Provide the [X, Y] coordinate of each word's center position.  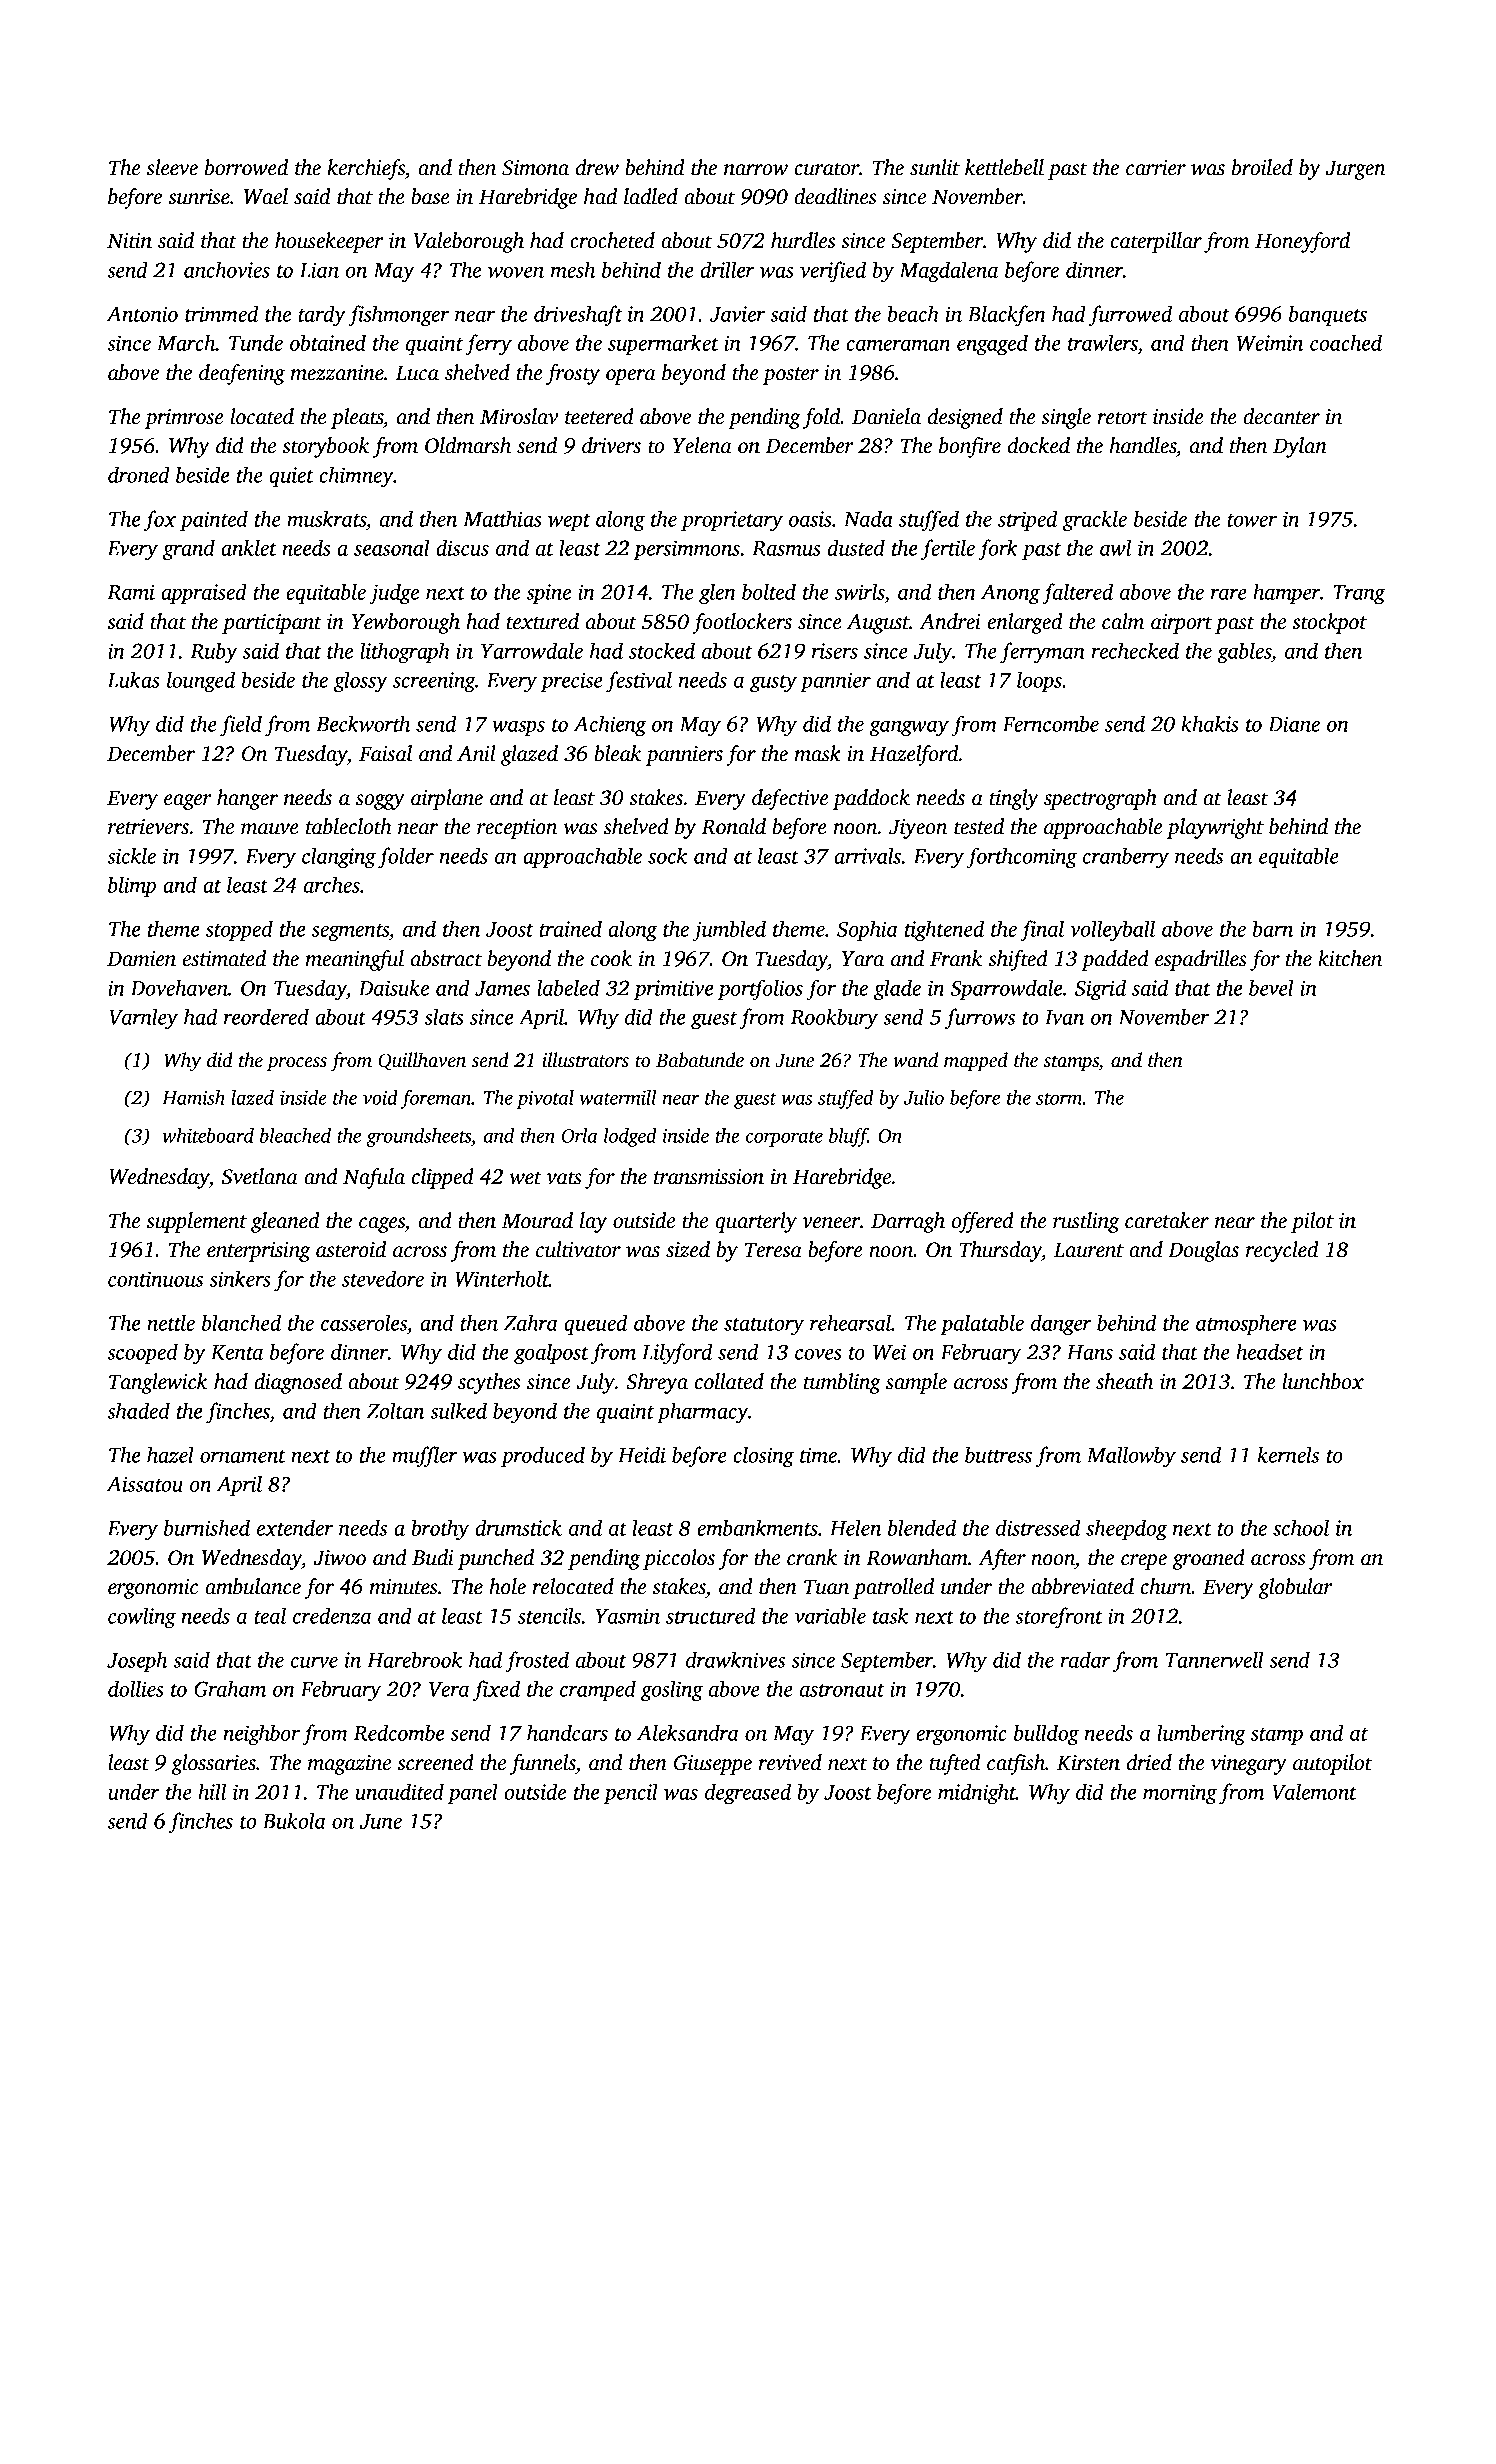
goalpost [551, 1354]
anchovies [227, 269]
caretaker [1167, 1220]
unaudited [399, 1791]
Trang [1359, 595]
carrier [1156, 168]
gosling [672, 1691]
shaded [138, 1410]
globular [1295, 1588]
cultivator [578, 1249]
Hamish [193, 1097]
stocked [662, 650]
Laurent [1089, 1250]
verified [833, 272]
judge [394, 594]
